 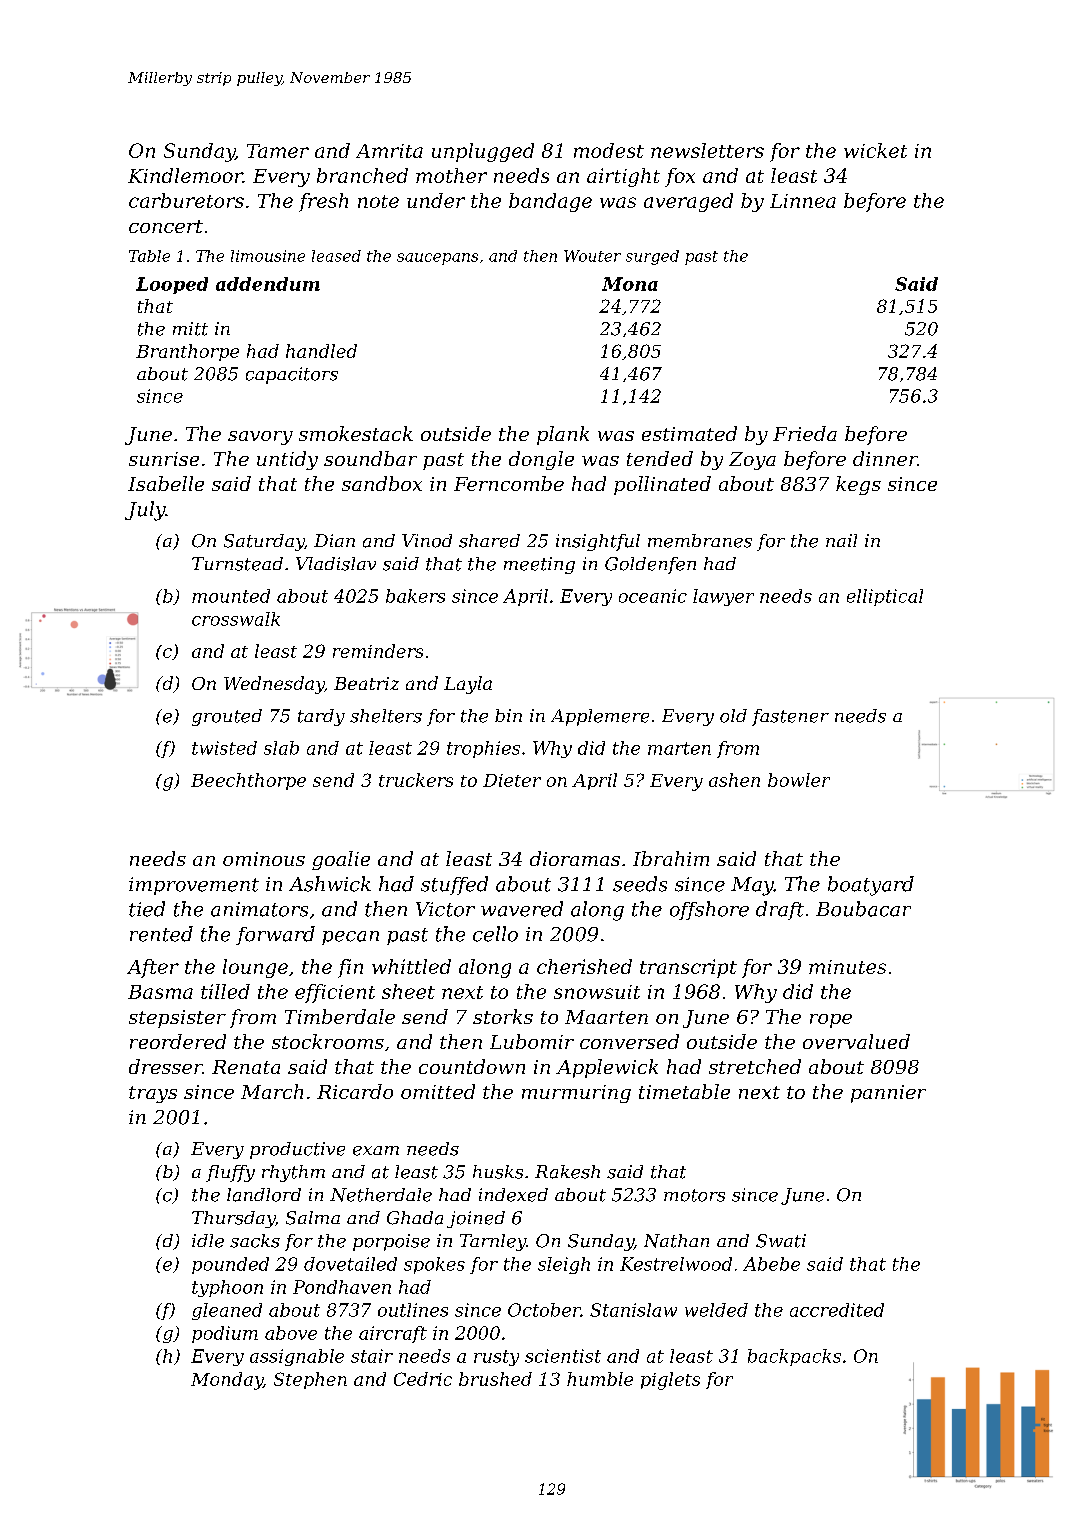 What do you see at coordinates (416, 780) in the document?
I see `truckers` at bounding box center [416, 780].
